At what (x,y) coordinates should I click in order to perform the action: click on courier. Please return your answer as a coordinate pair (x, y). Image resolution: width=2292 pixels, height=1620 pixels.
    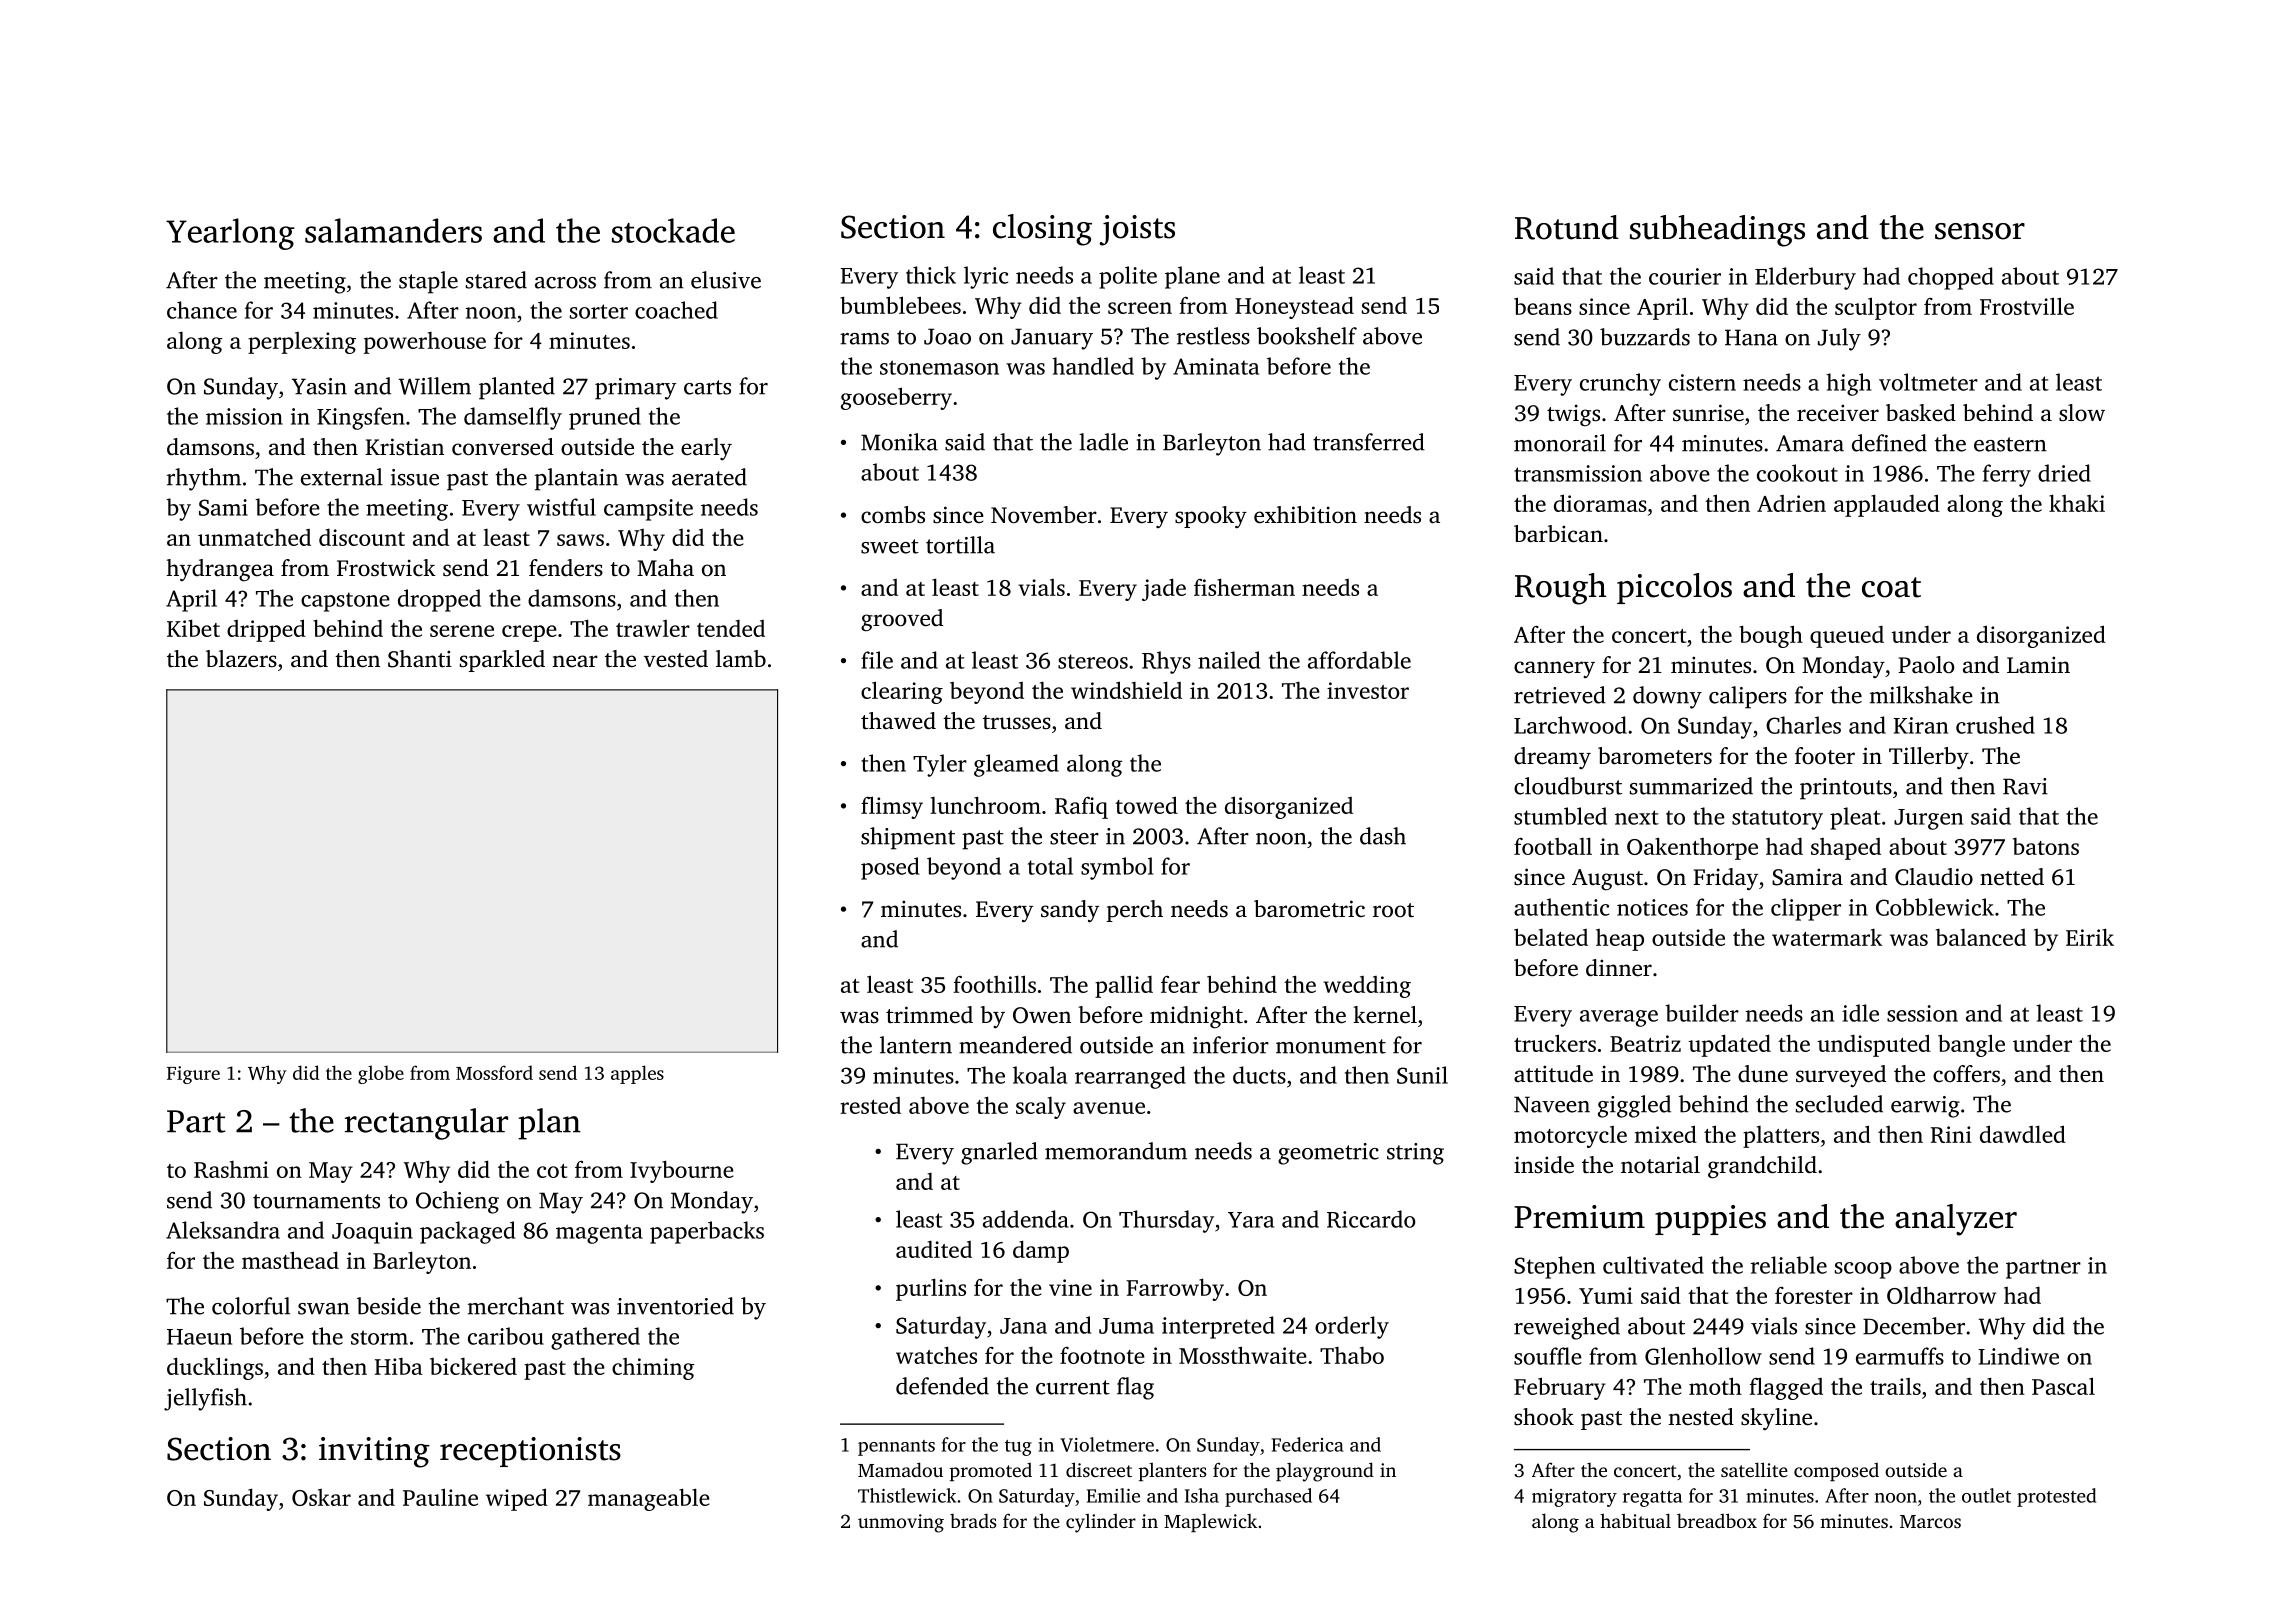
    Looking at the image, I should click on (1685, 276).
